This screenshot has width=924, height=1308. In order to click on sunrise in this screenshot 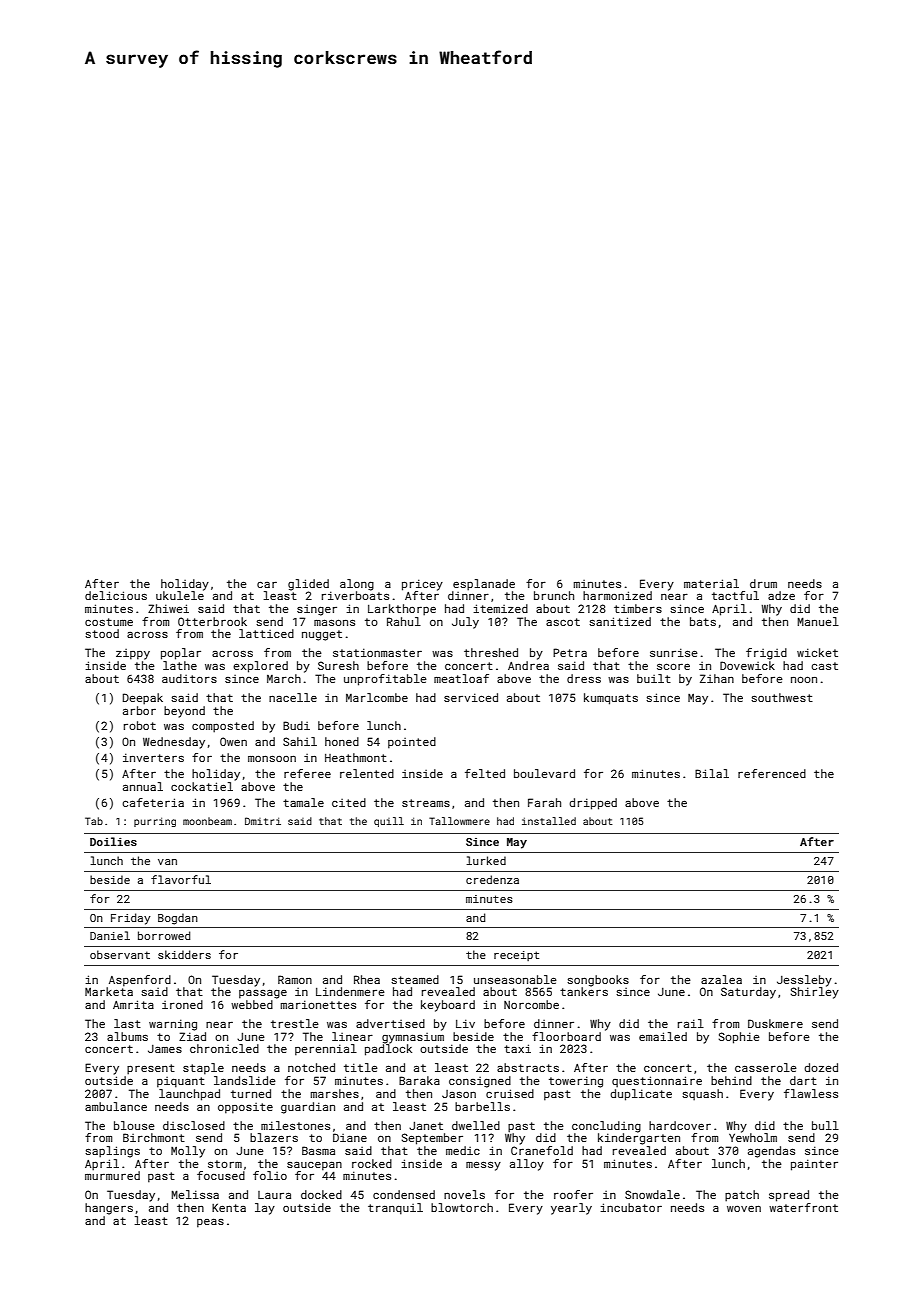, I will do `click(674, 652)`.
